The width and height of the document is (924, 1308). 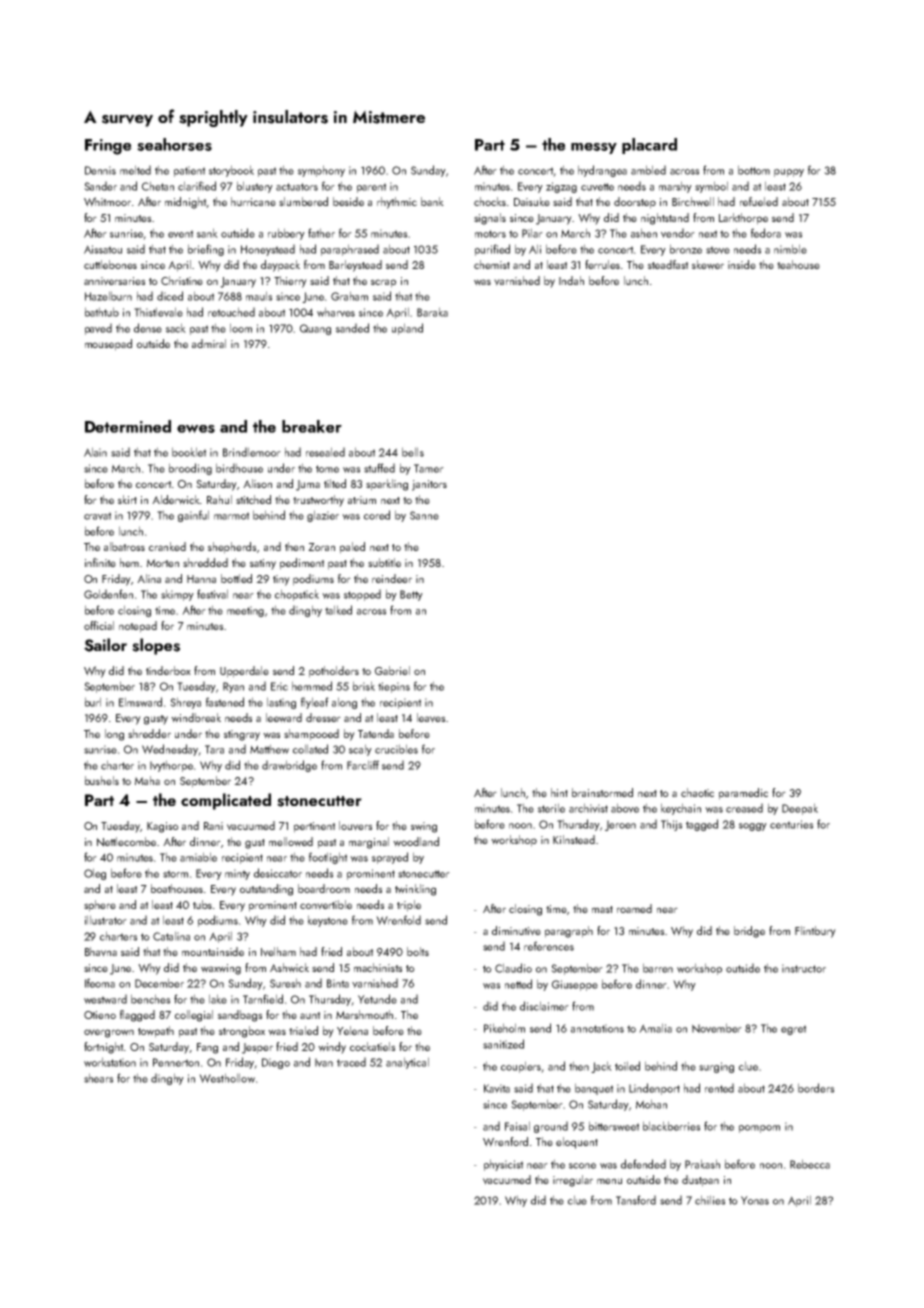 What do you see at coordinates (163, 827) in the document?
I see `Kagiso` at bounding box center [163, 827].
